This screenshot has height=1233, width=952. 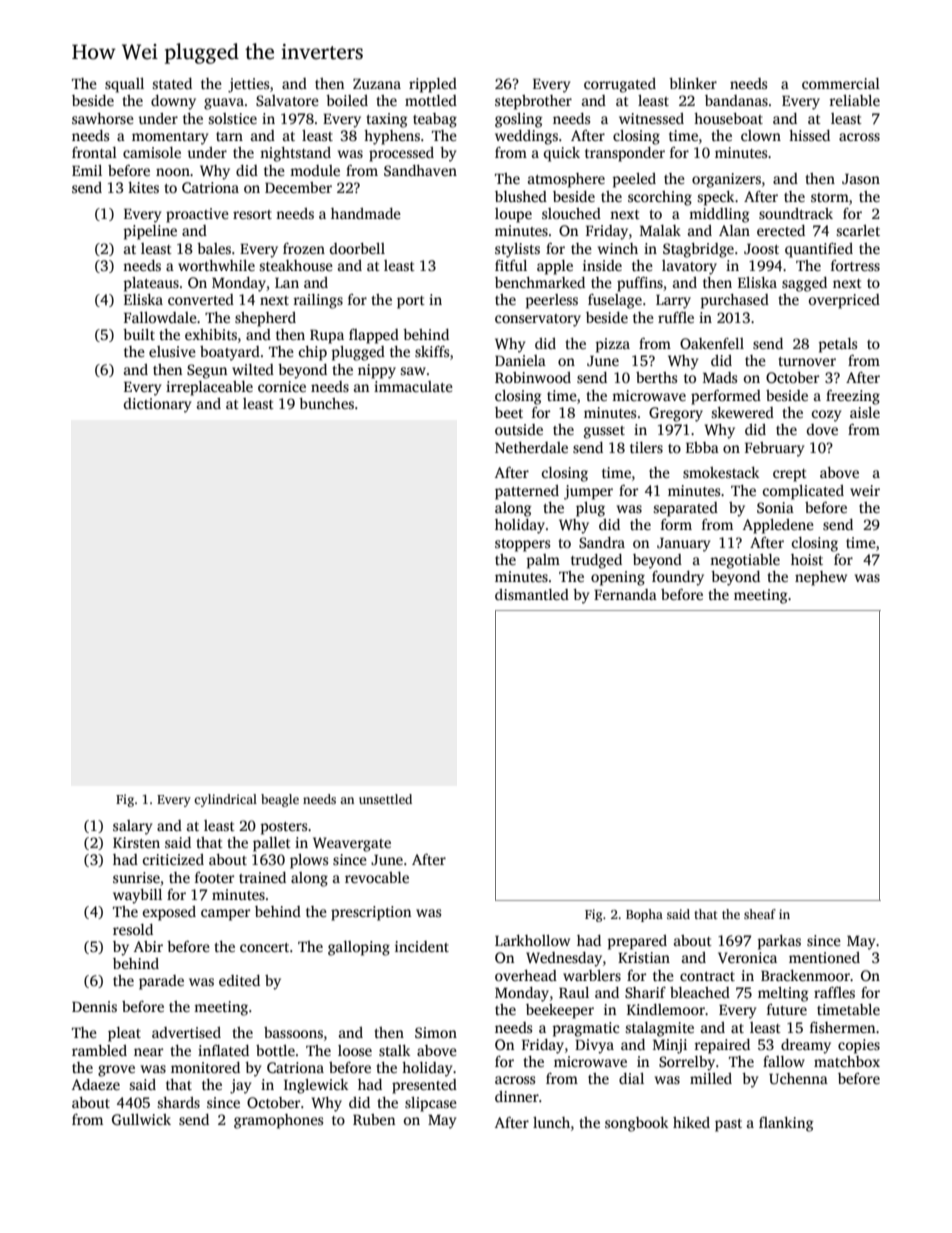 What do you see at coordinates (157, 405) in the screenshot?
I see `dictionary` at bounding box center [157, 405].
